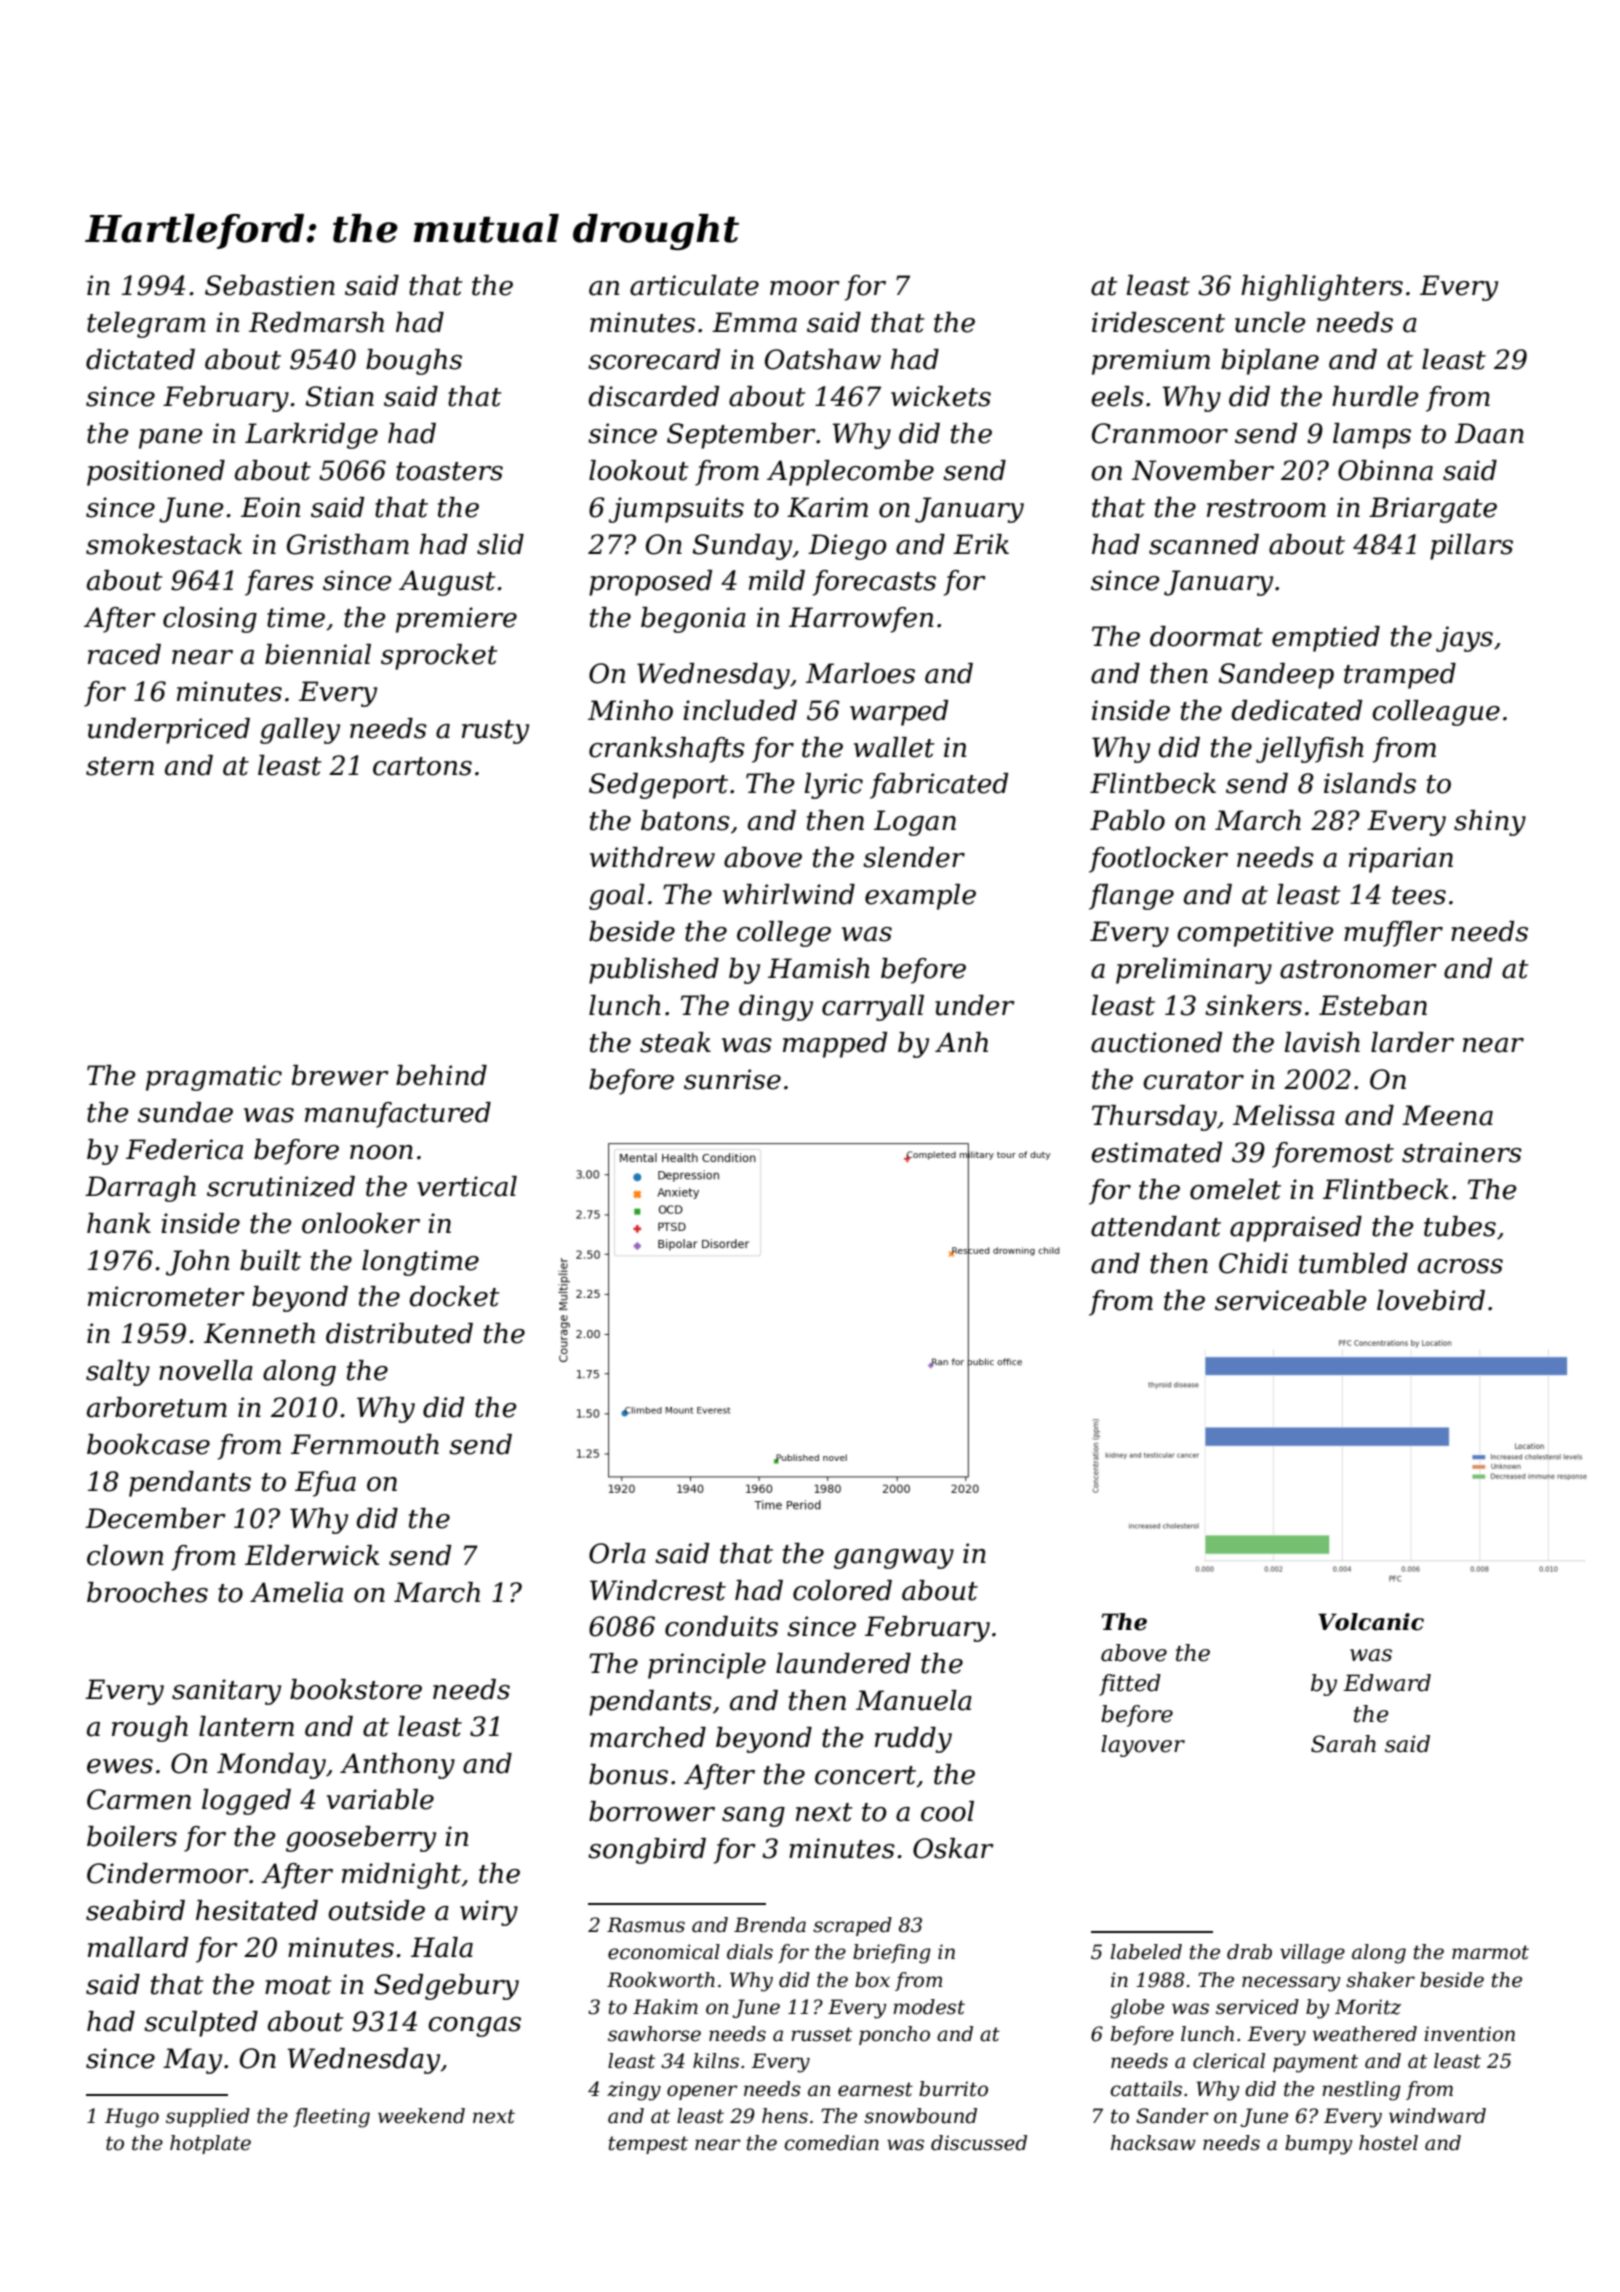  I want to click on Eoin, so click(270, 507).
